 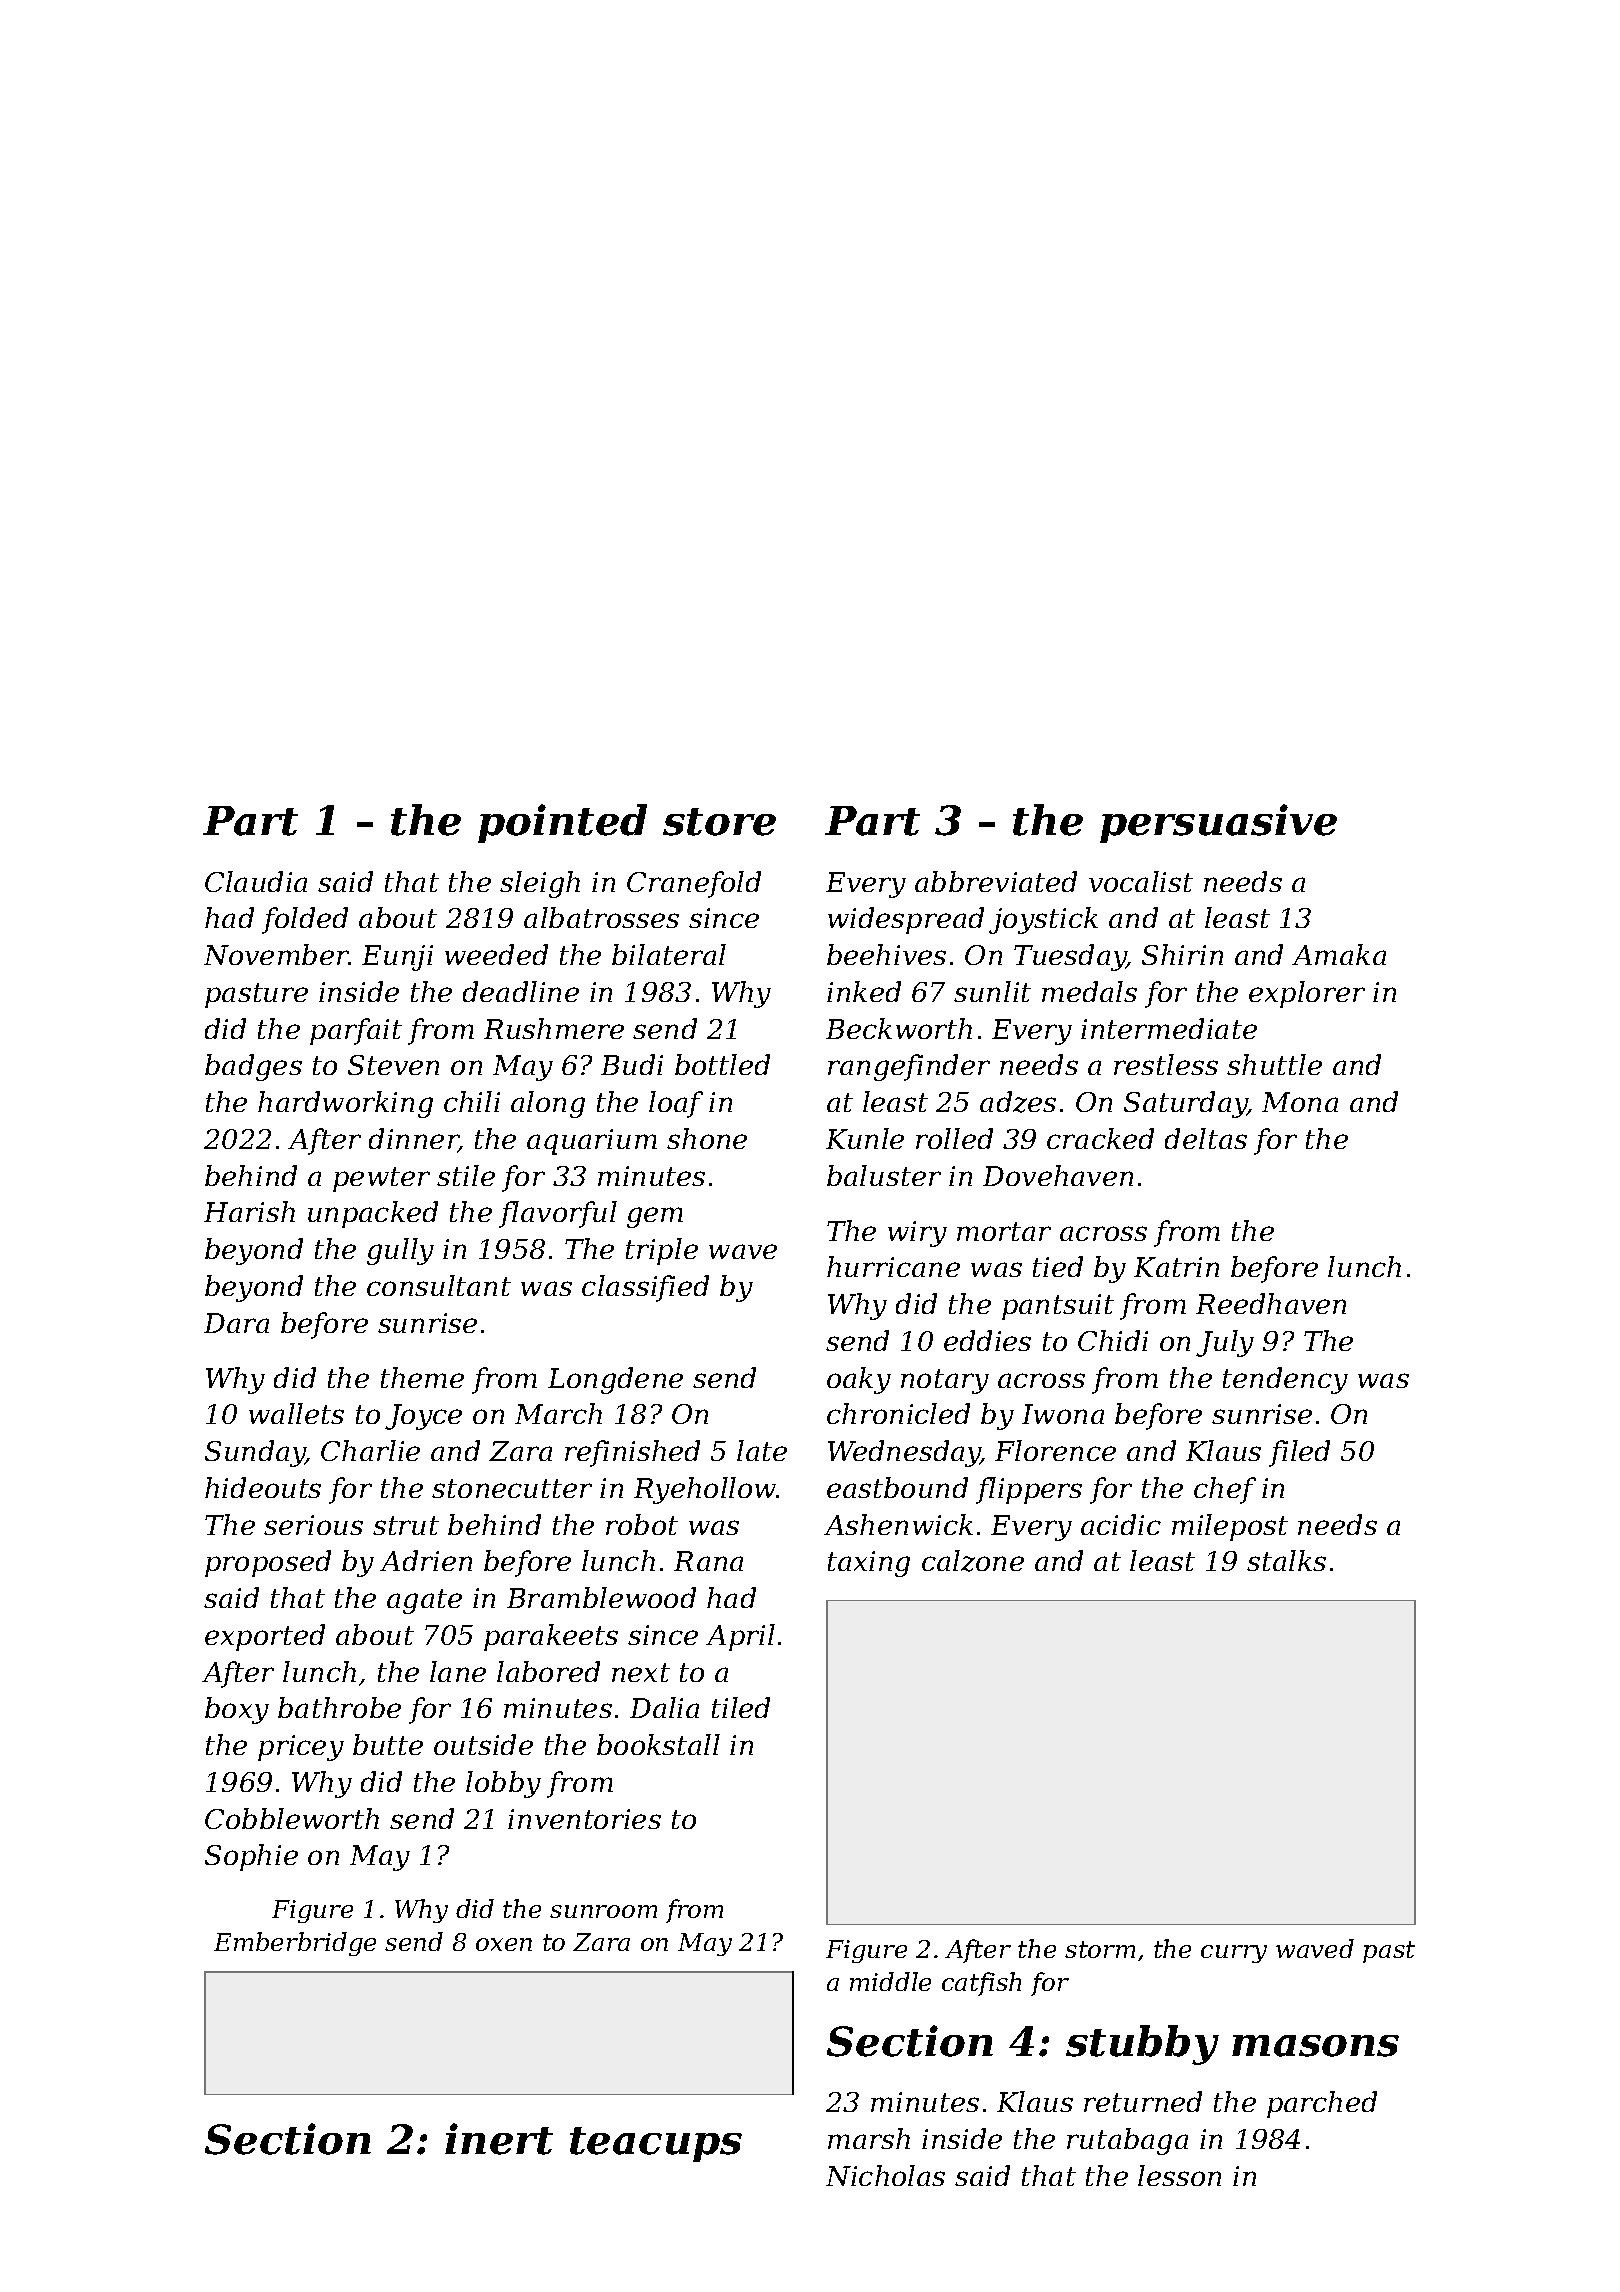 What do you see at coordinates (656, 2144) in the screenshot?
I see `teacups` at bounding box center [656, 2144].
